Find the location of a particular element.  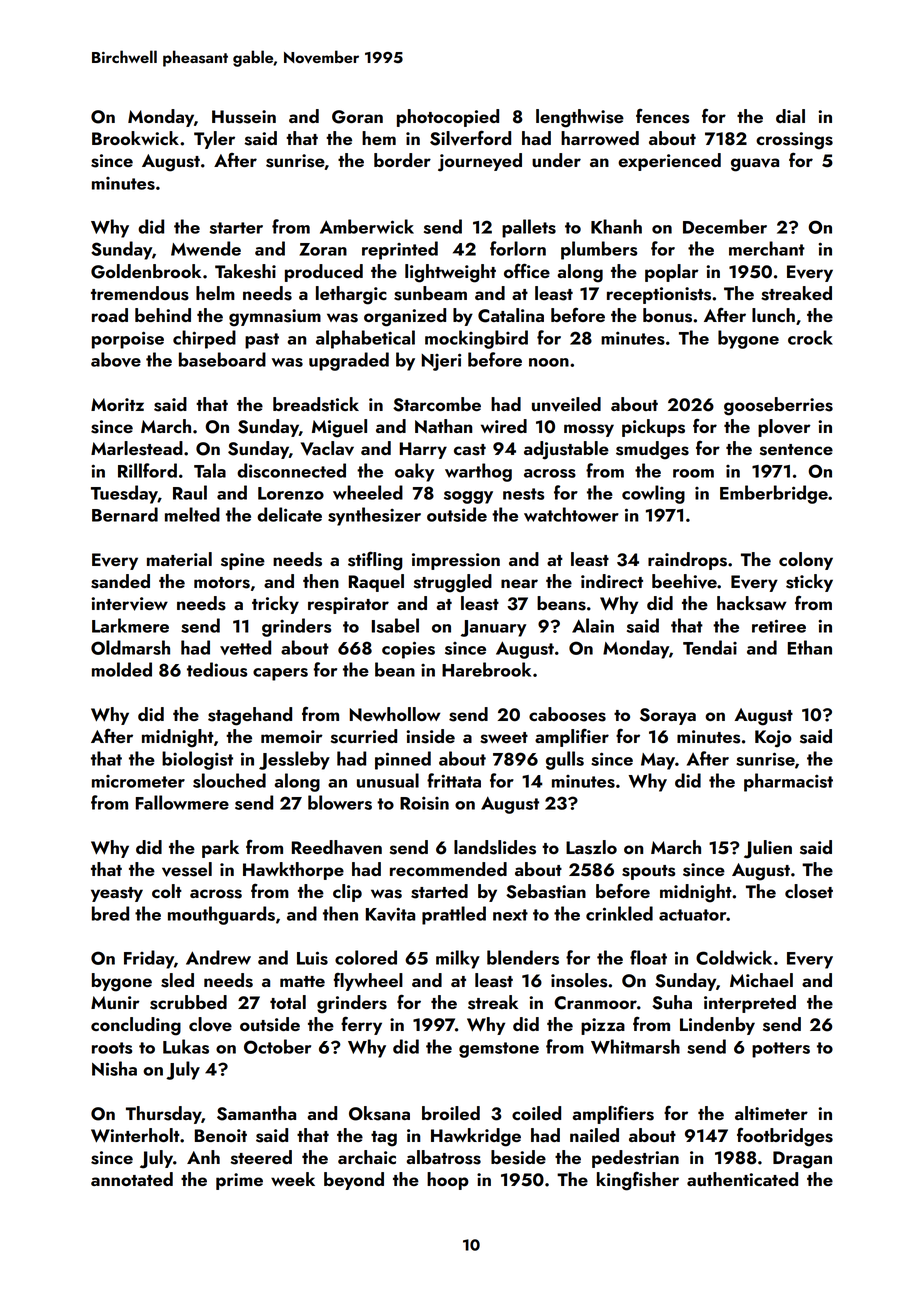

beyond is located at coordinates (354, 1181).
